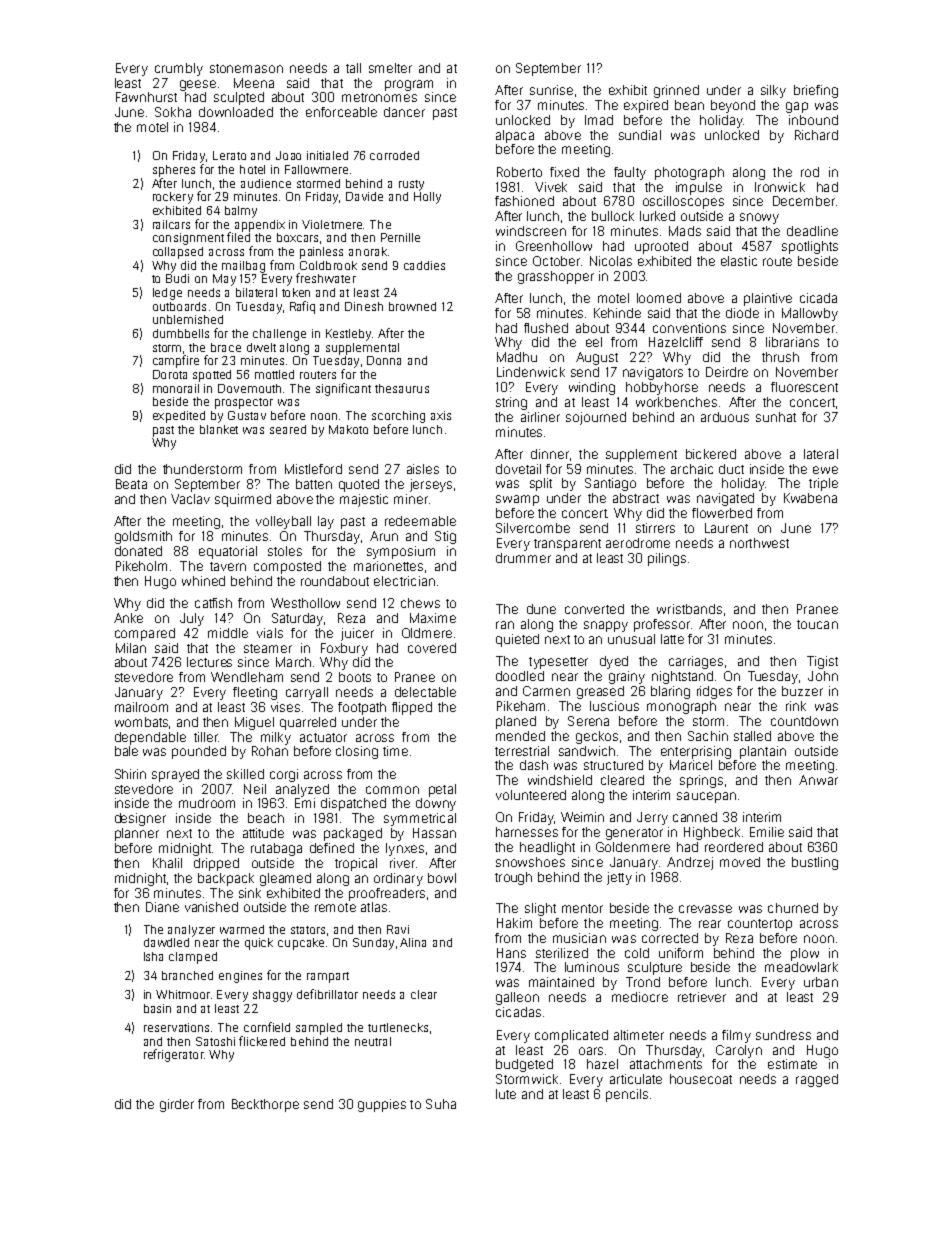 This page has height=1233, width=952. I want to click on guppies, so click(382, 1105).
